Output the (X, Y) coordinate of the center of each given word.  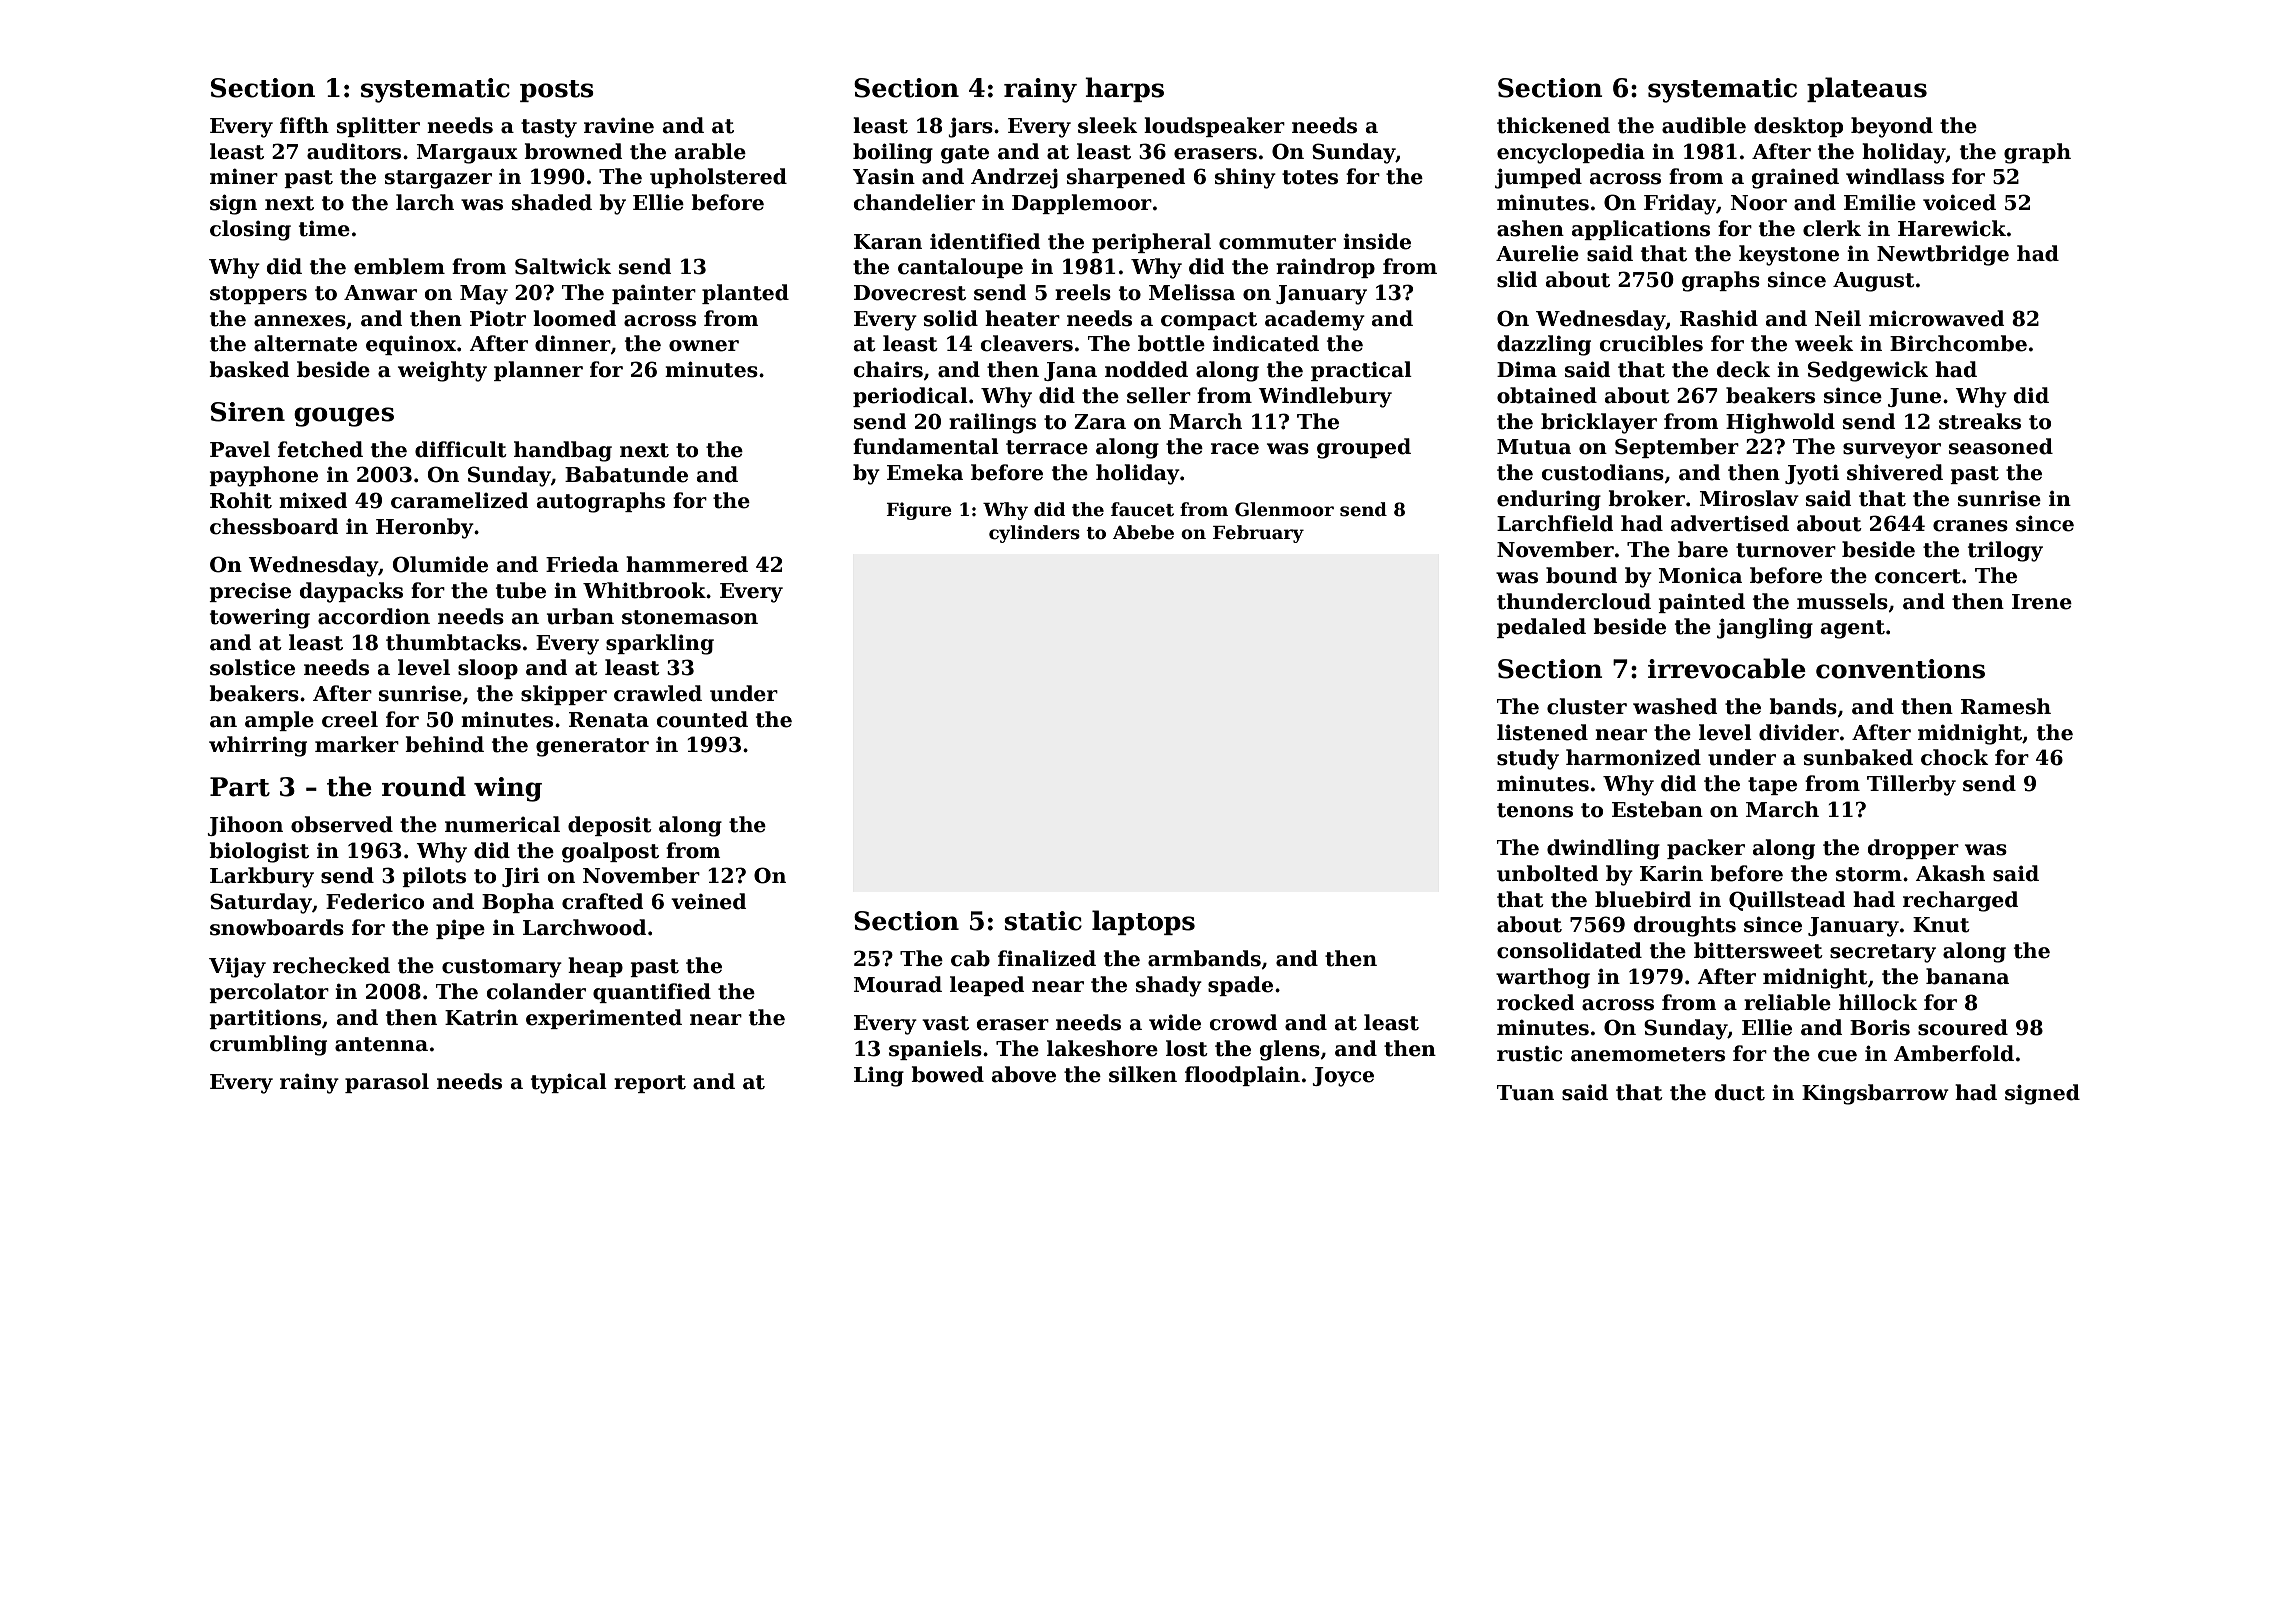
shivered (1895, 472)
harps (1124, 89)
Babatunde (626, 474)
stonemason (690, 617)
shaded (552, 202)
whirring (258, 746)
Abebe (1143, 532)
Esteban (1657, 809)
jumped (1538, 178)
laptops (1143, 922)
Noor (1759, 203)
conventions (1900, 669)
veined (708, 901)
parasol (387, 1083)
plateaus (1867, 89)
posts (557, 91)
